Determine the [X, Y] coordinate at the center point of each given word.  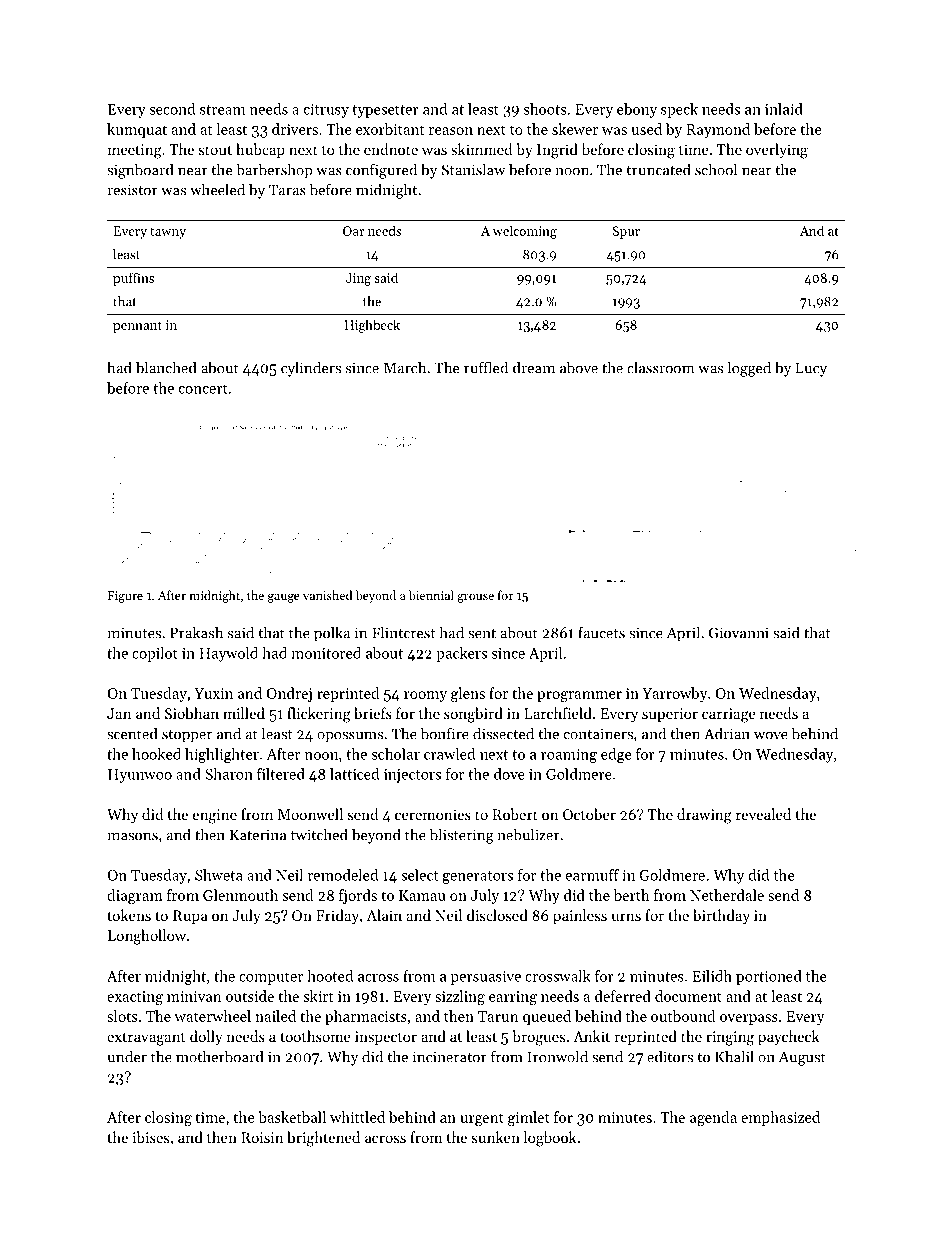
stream [222, 110]
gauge [284, 598]
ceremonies [433, 814]
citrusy [326, 111]
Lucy [811, 369]
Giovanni [739, 633]
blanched [166, 367]
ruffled [486, 367]
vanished [327, 595]
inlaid [784, 109]
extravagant [146, 1039]
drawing [704, 816]
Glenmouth [240, 895]
